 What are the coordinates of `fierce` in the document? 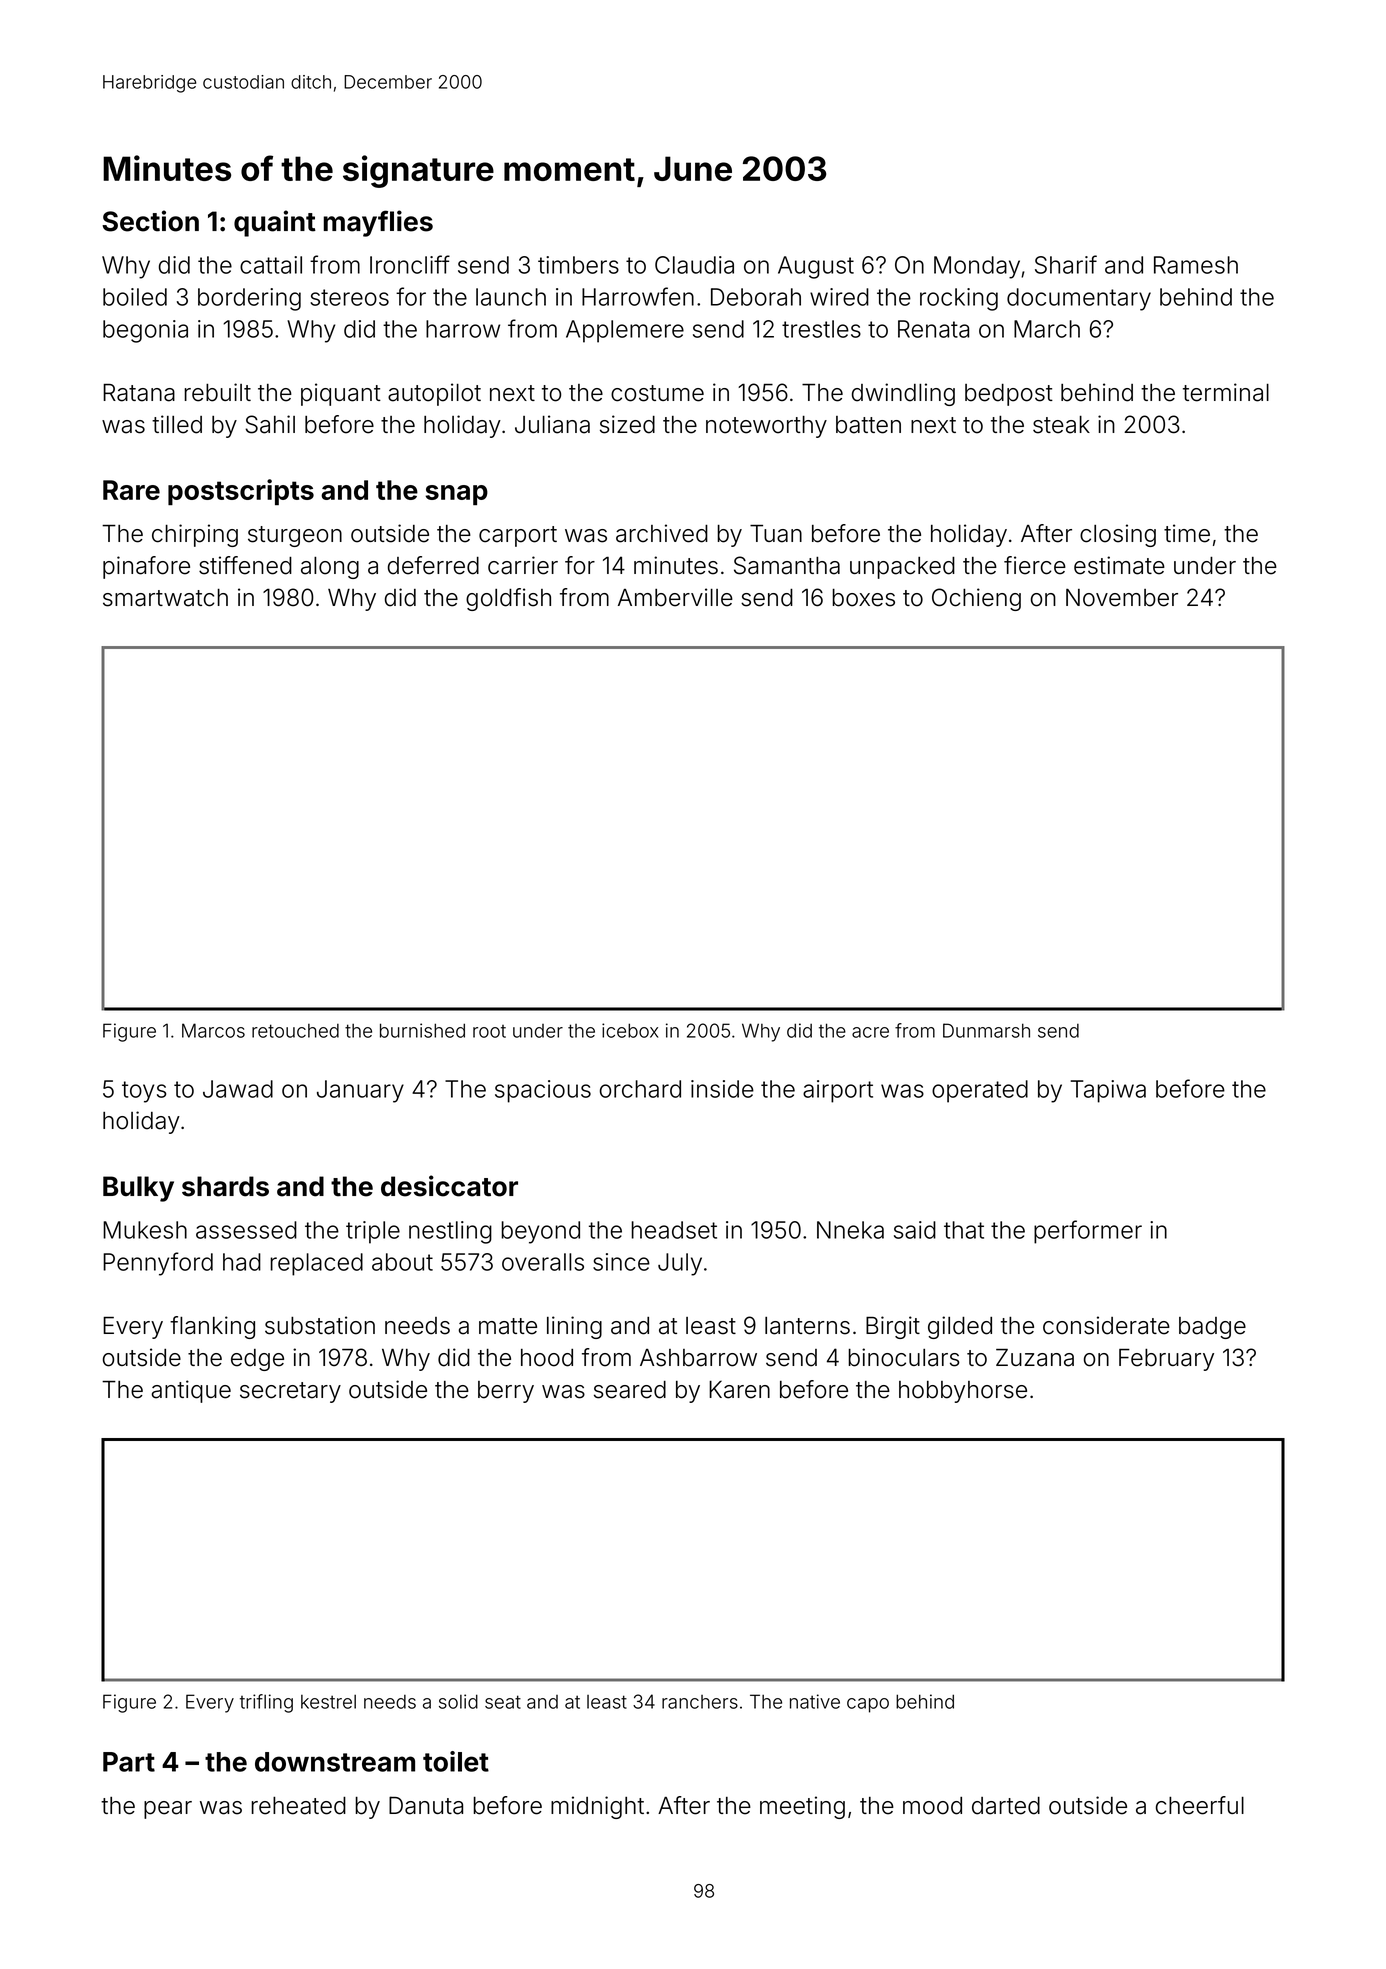 It's located at (1035, 565).
